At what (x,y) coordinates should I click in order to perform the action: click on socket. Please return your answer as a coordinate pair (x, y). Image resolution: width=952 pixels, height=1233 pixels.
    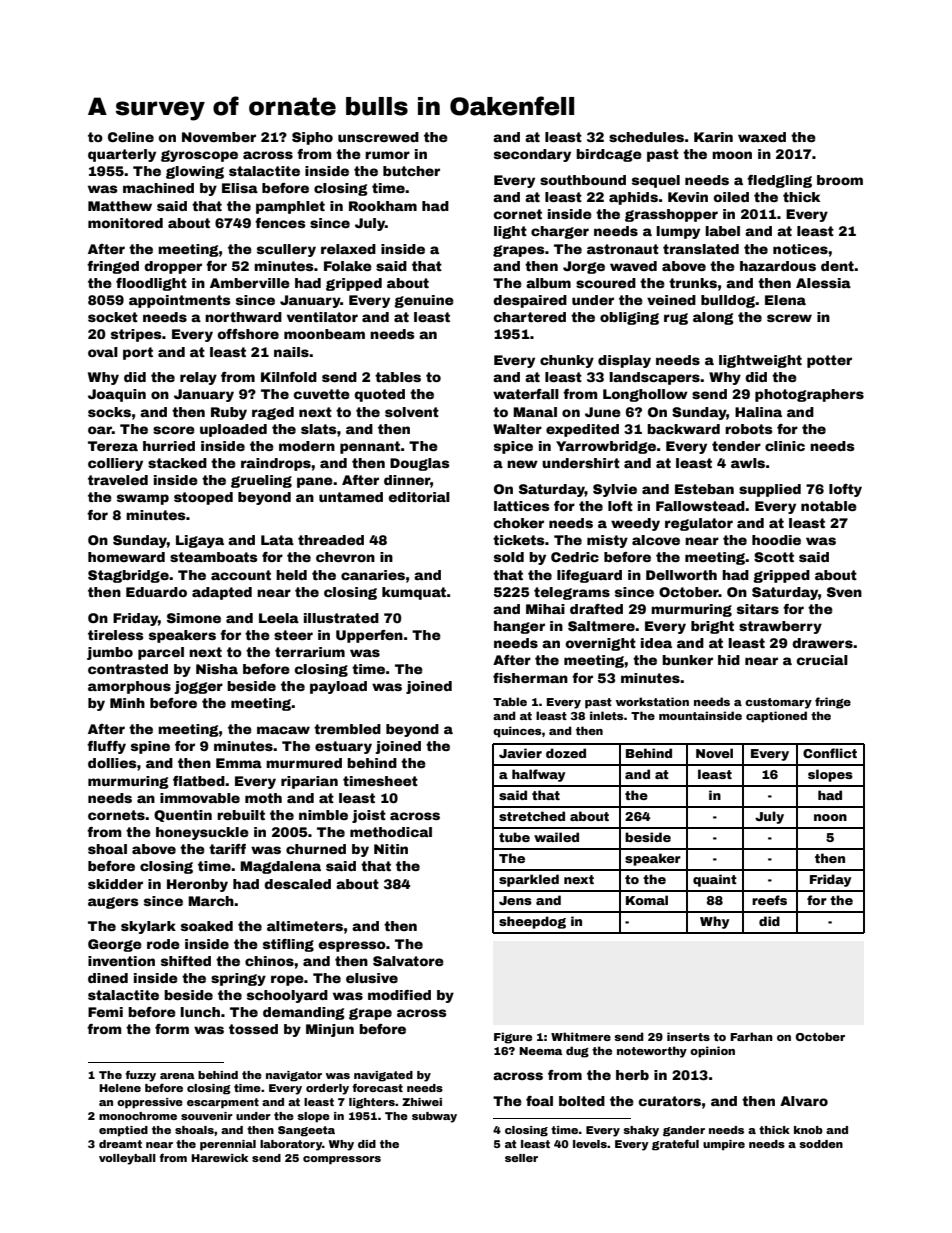
    Looking at the image, I should click on (113, 317).
